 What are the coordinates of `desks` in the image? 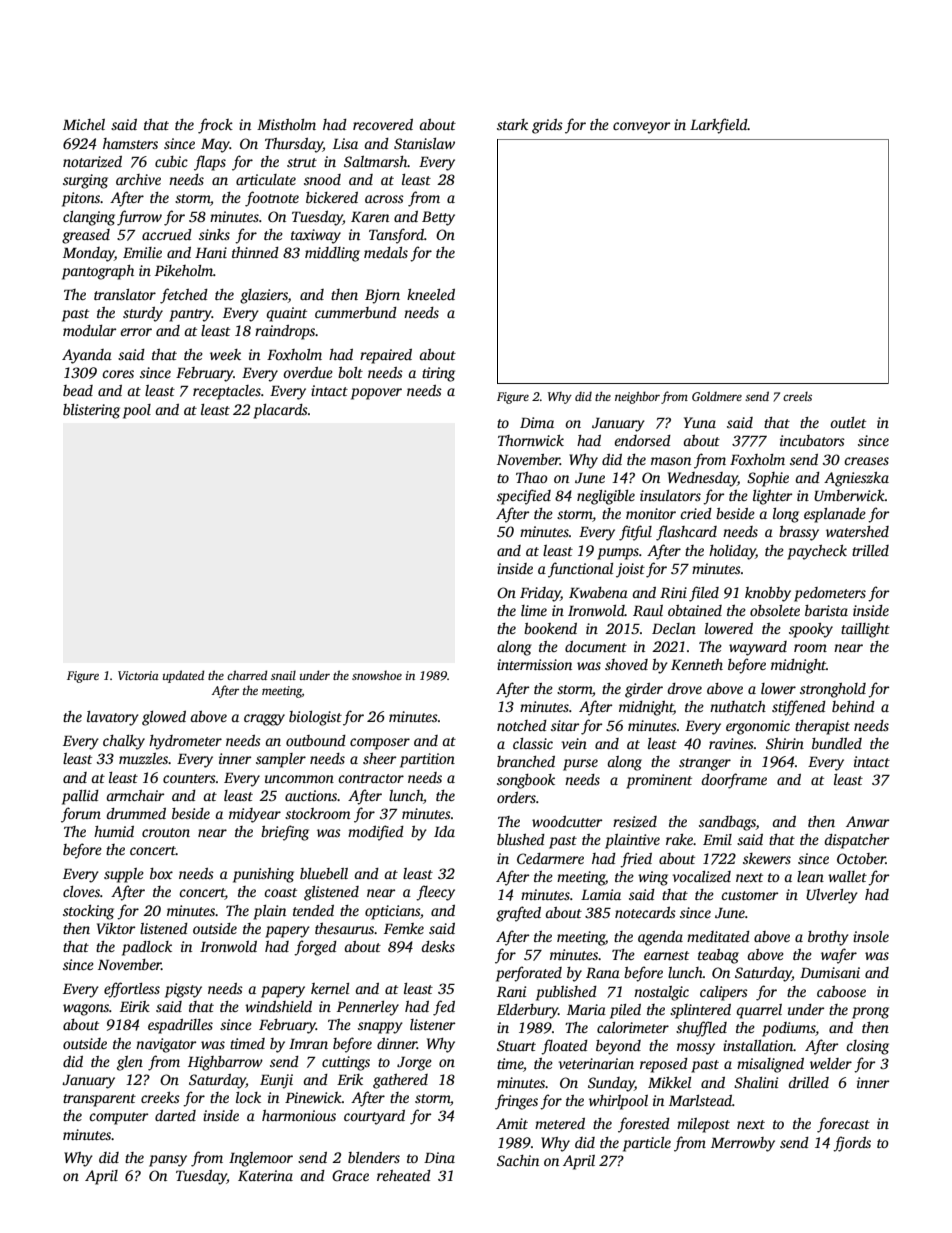 It's located at (438, 946).
